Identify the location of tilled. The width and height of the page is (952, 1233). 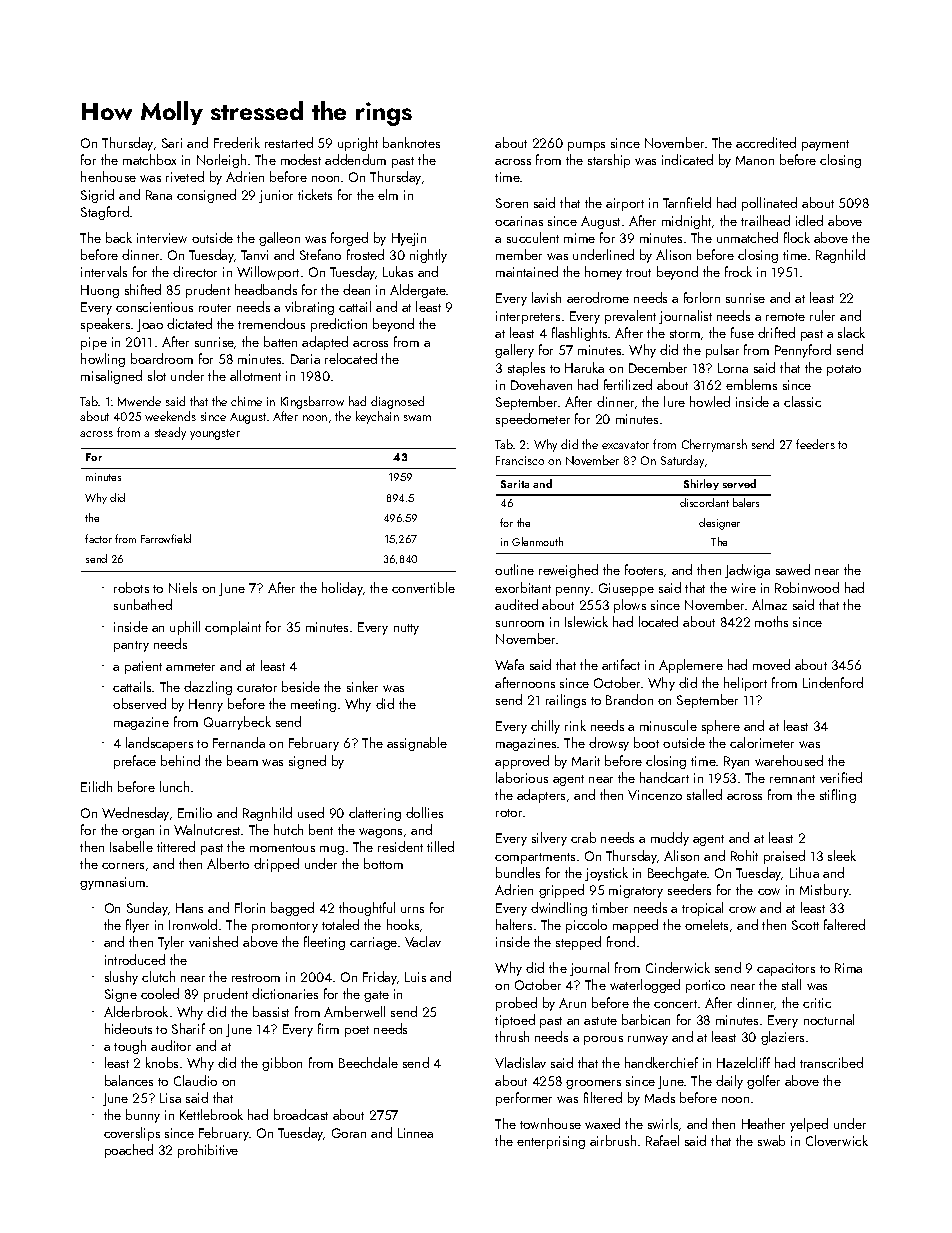
(440, 846).
